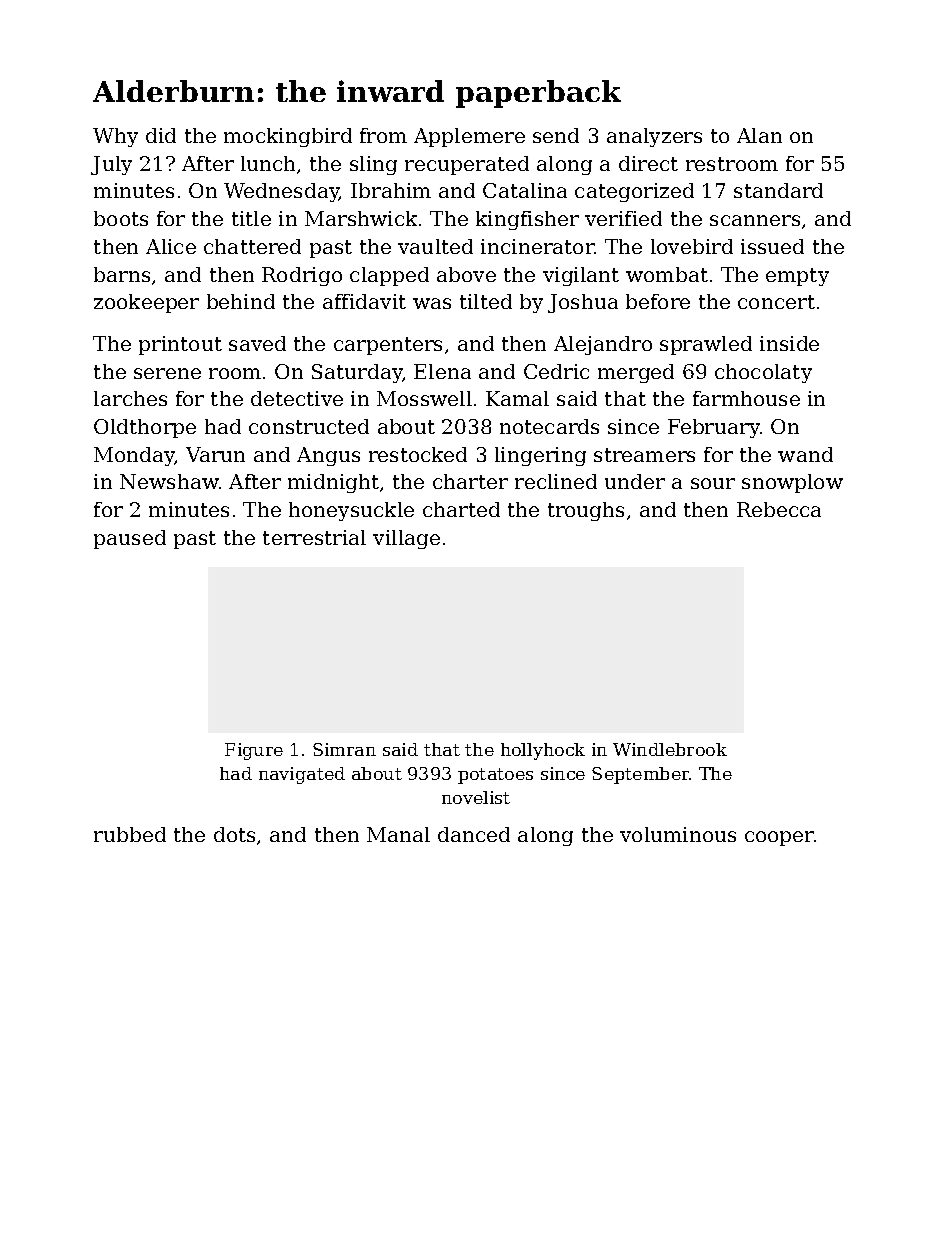 This screenshot has width=952, height=1233. I want to click on Figure, so click(254, 751).
